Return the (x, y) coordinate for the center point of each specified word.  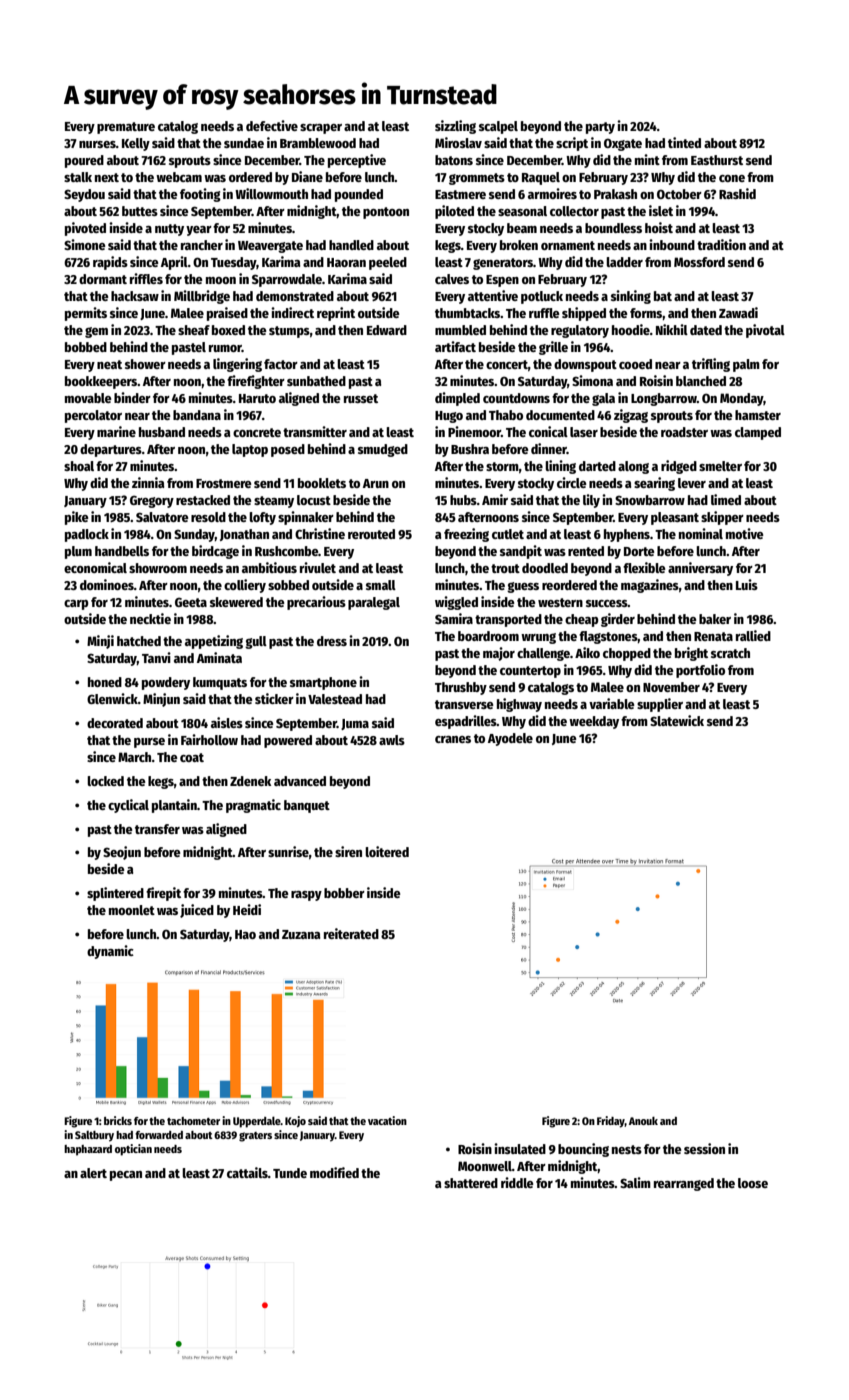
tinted (684, 142)
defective (272, 125)
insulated (520, 1148)
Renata (713, 636)
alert (93, 1173)
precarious (316, 603)
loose (753, 1183)
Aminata (219, 657)
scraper (321, 129)
